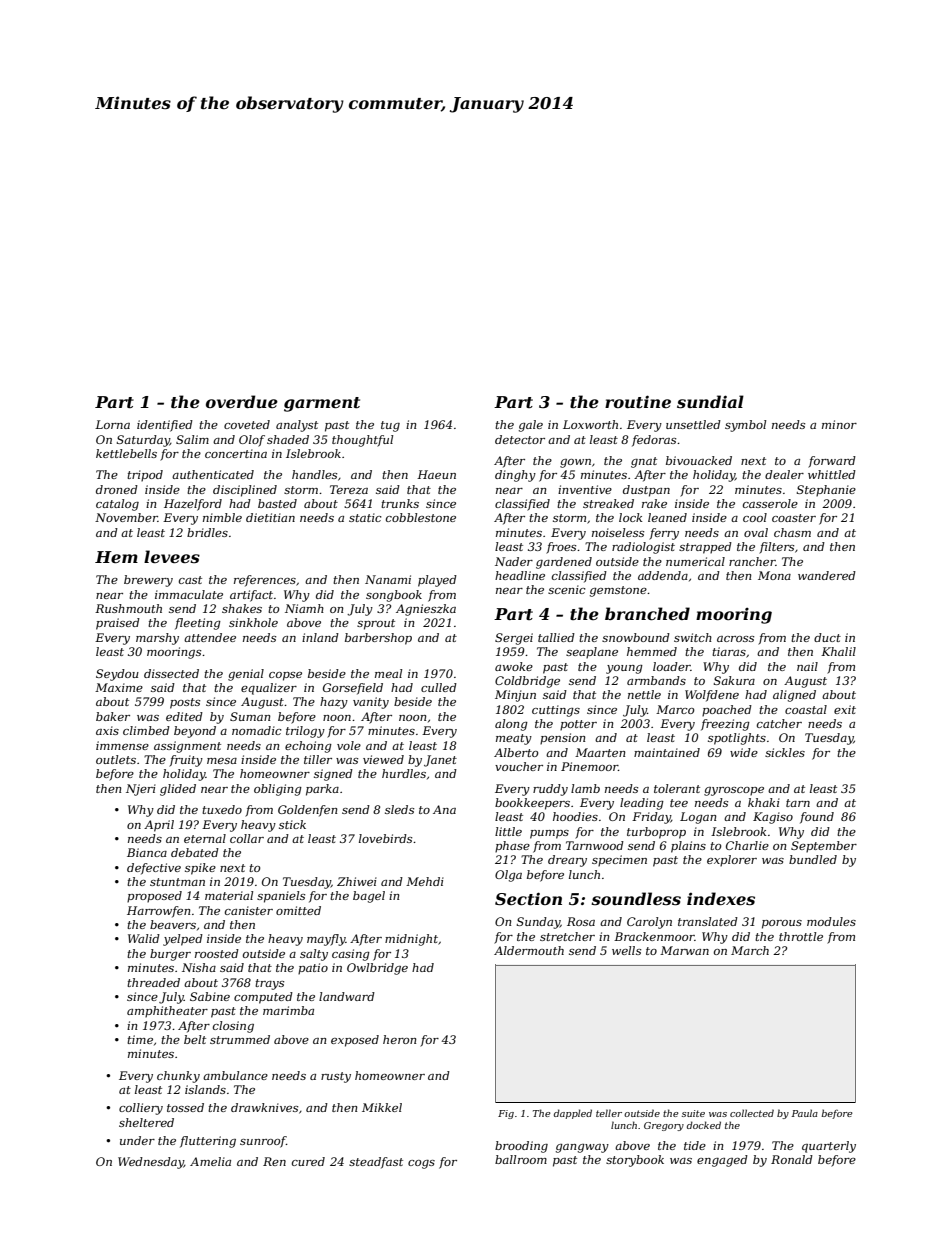  What do you see at coordinates (146, 1122) in the image?
I see `sheltered` at bounding box center [146, 1122].
